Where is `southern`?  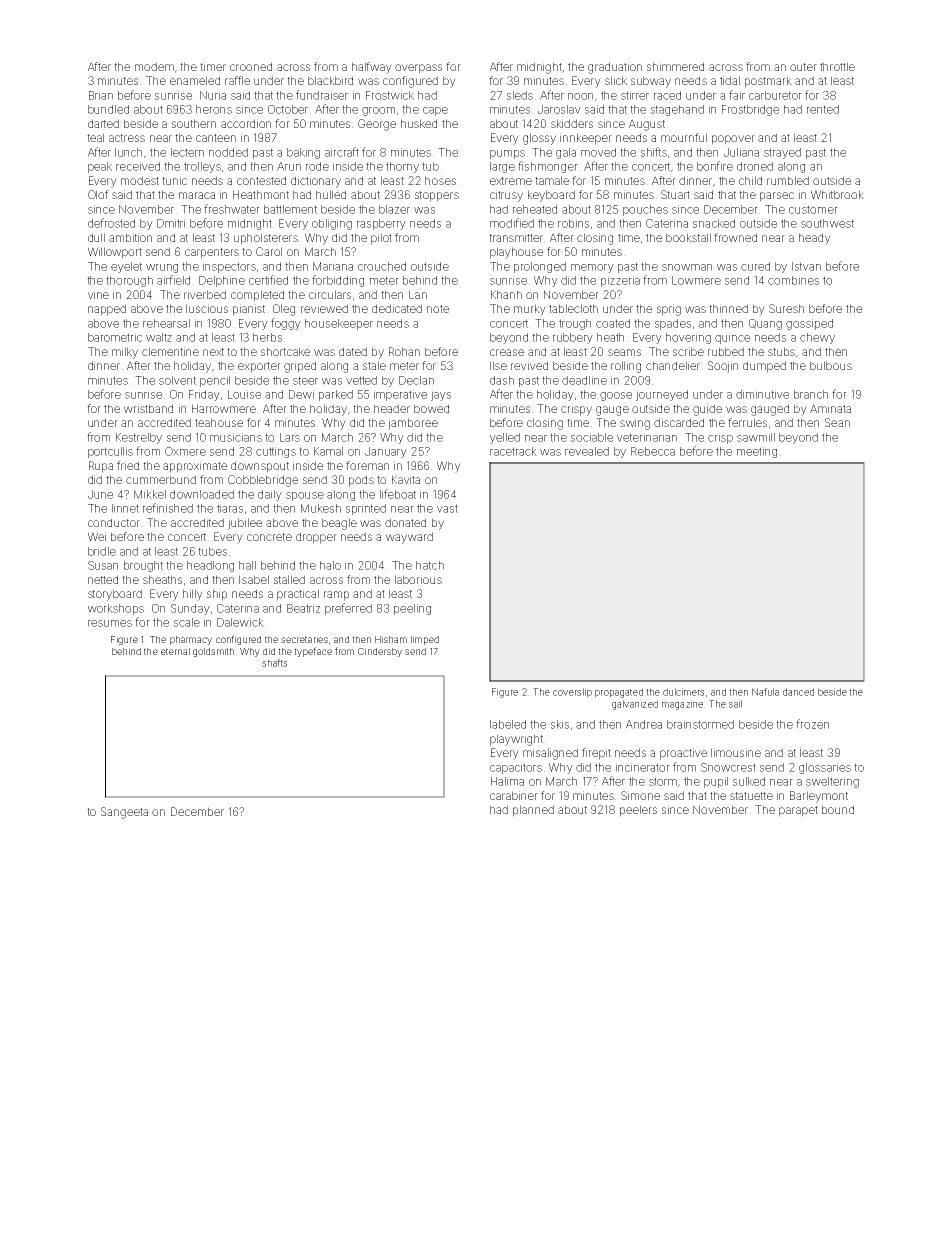 southern is located at coordinates (194, 123).
